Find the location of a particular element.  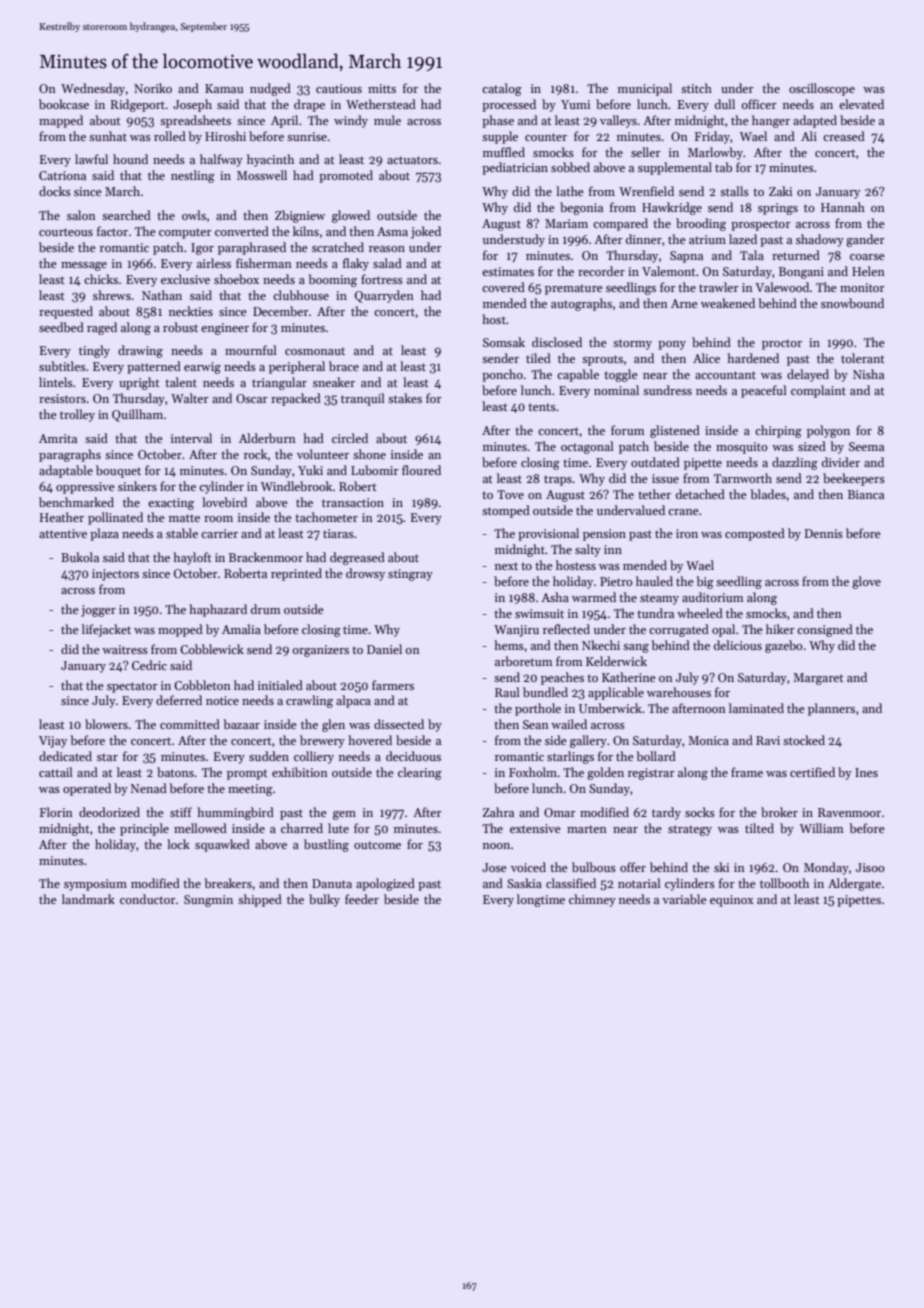

shone is located at coordinates (369, 454).
